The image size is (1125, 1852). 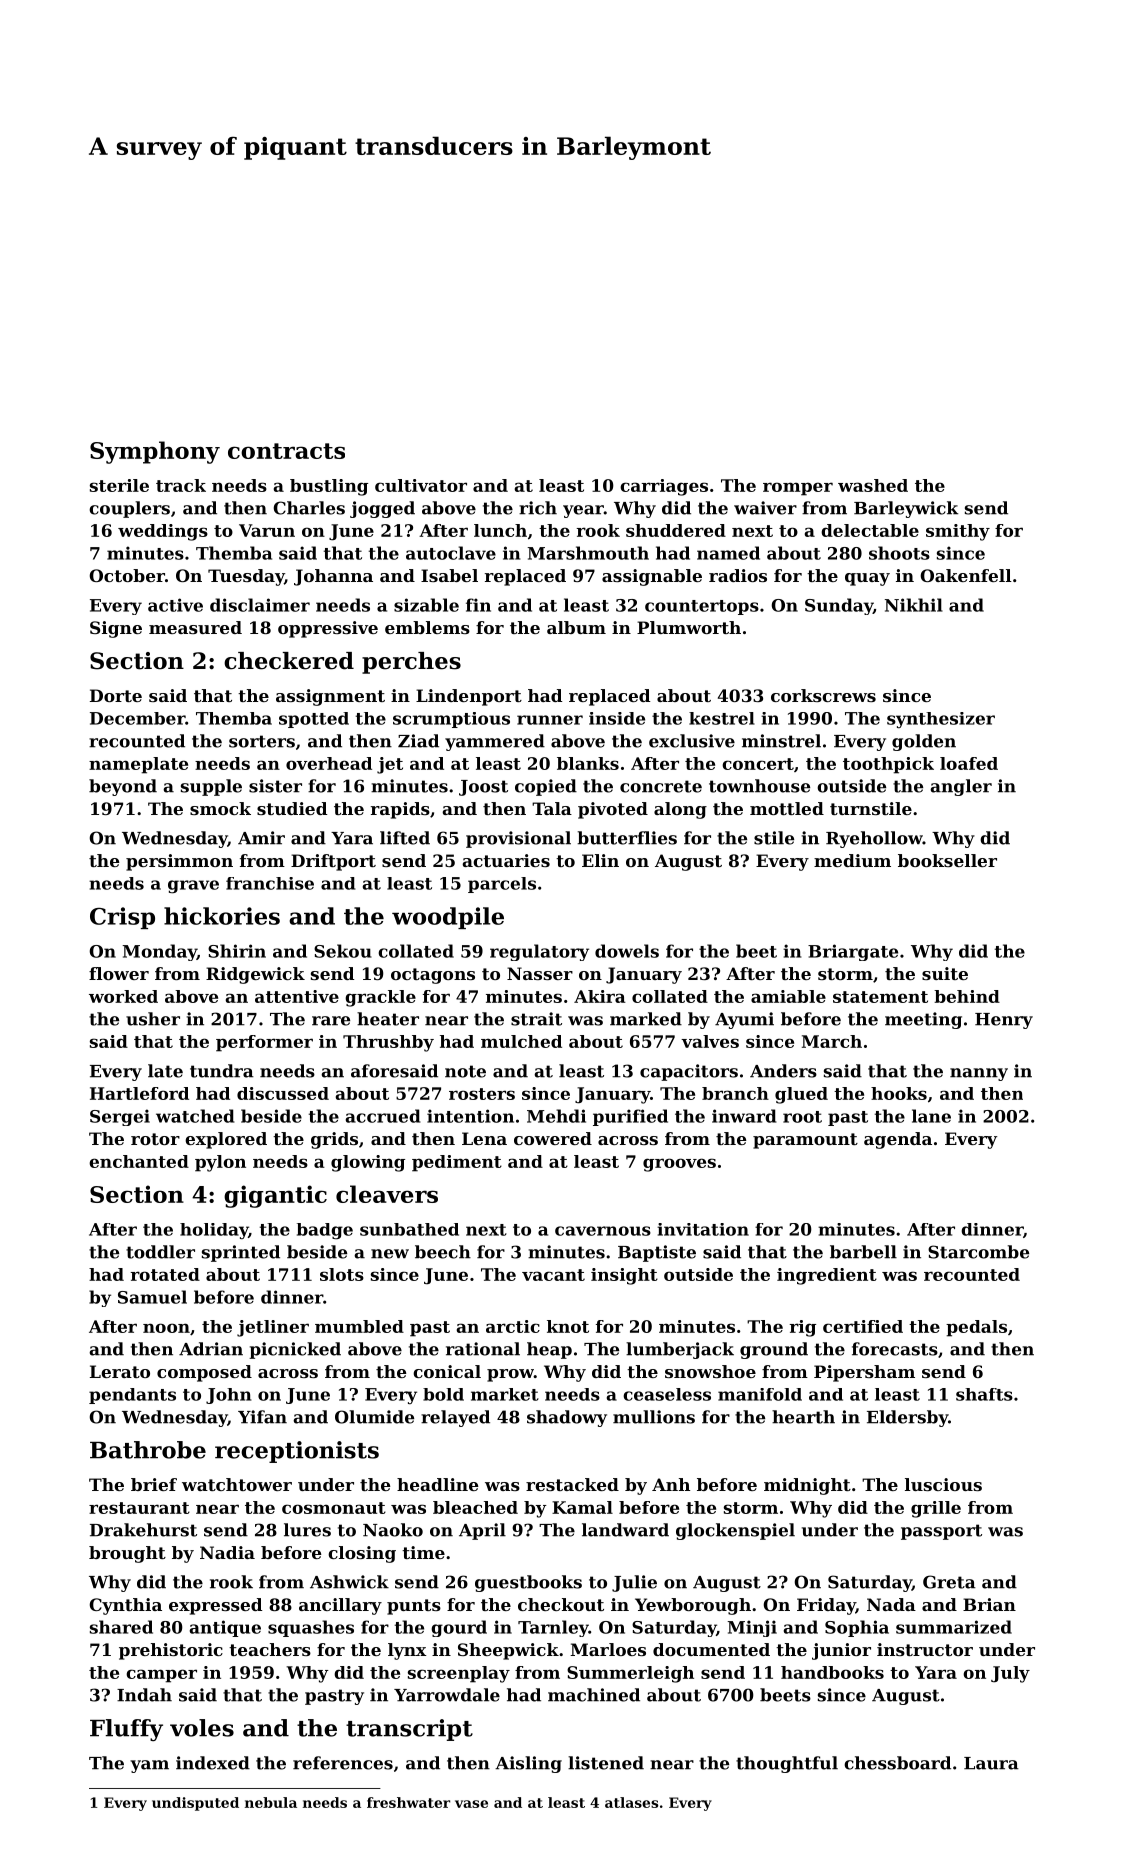 I want to click on checkered, so click(x=289, y=661).
